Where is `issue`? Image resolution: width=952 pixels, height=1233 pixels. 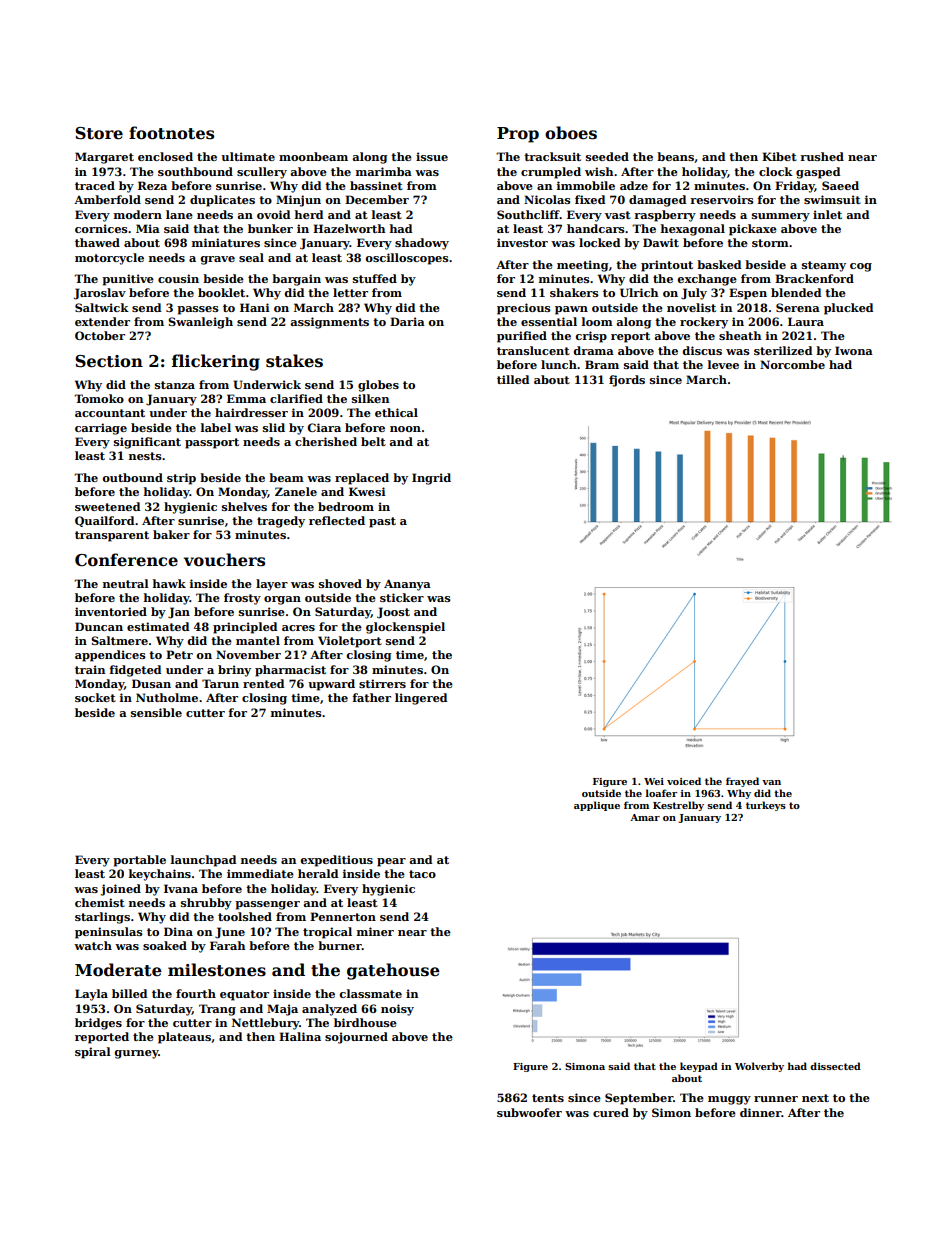
issue is located at coordinates (432, 156).
